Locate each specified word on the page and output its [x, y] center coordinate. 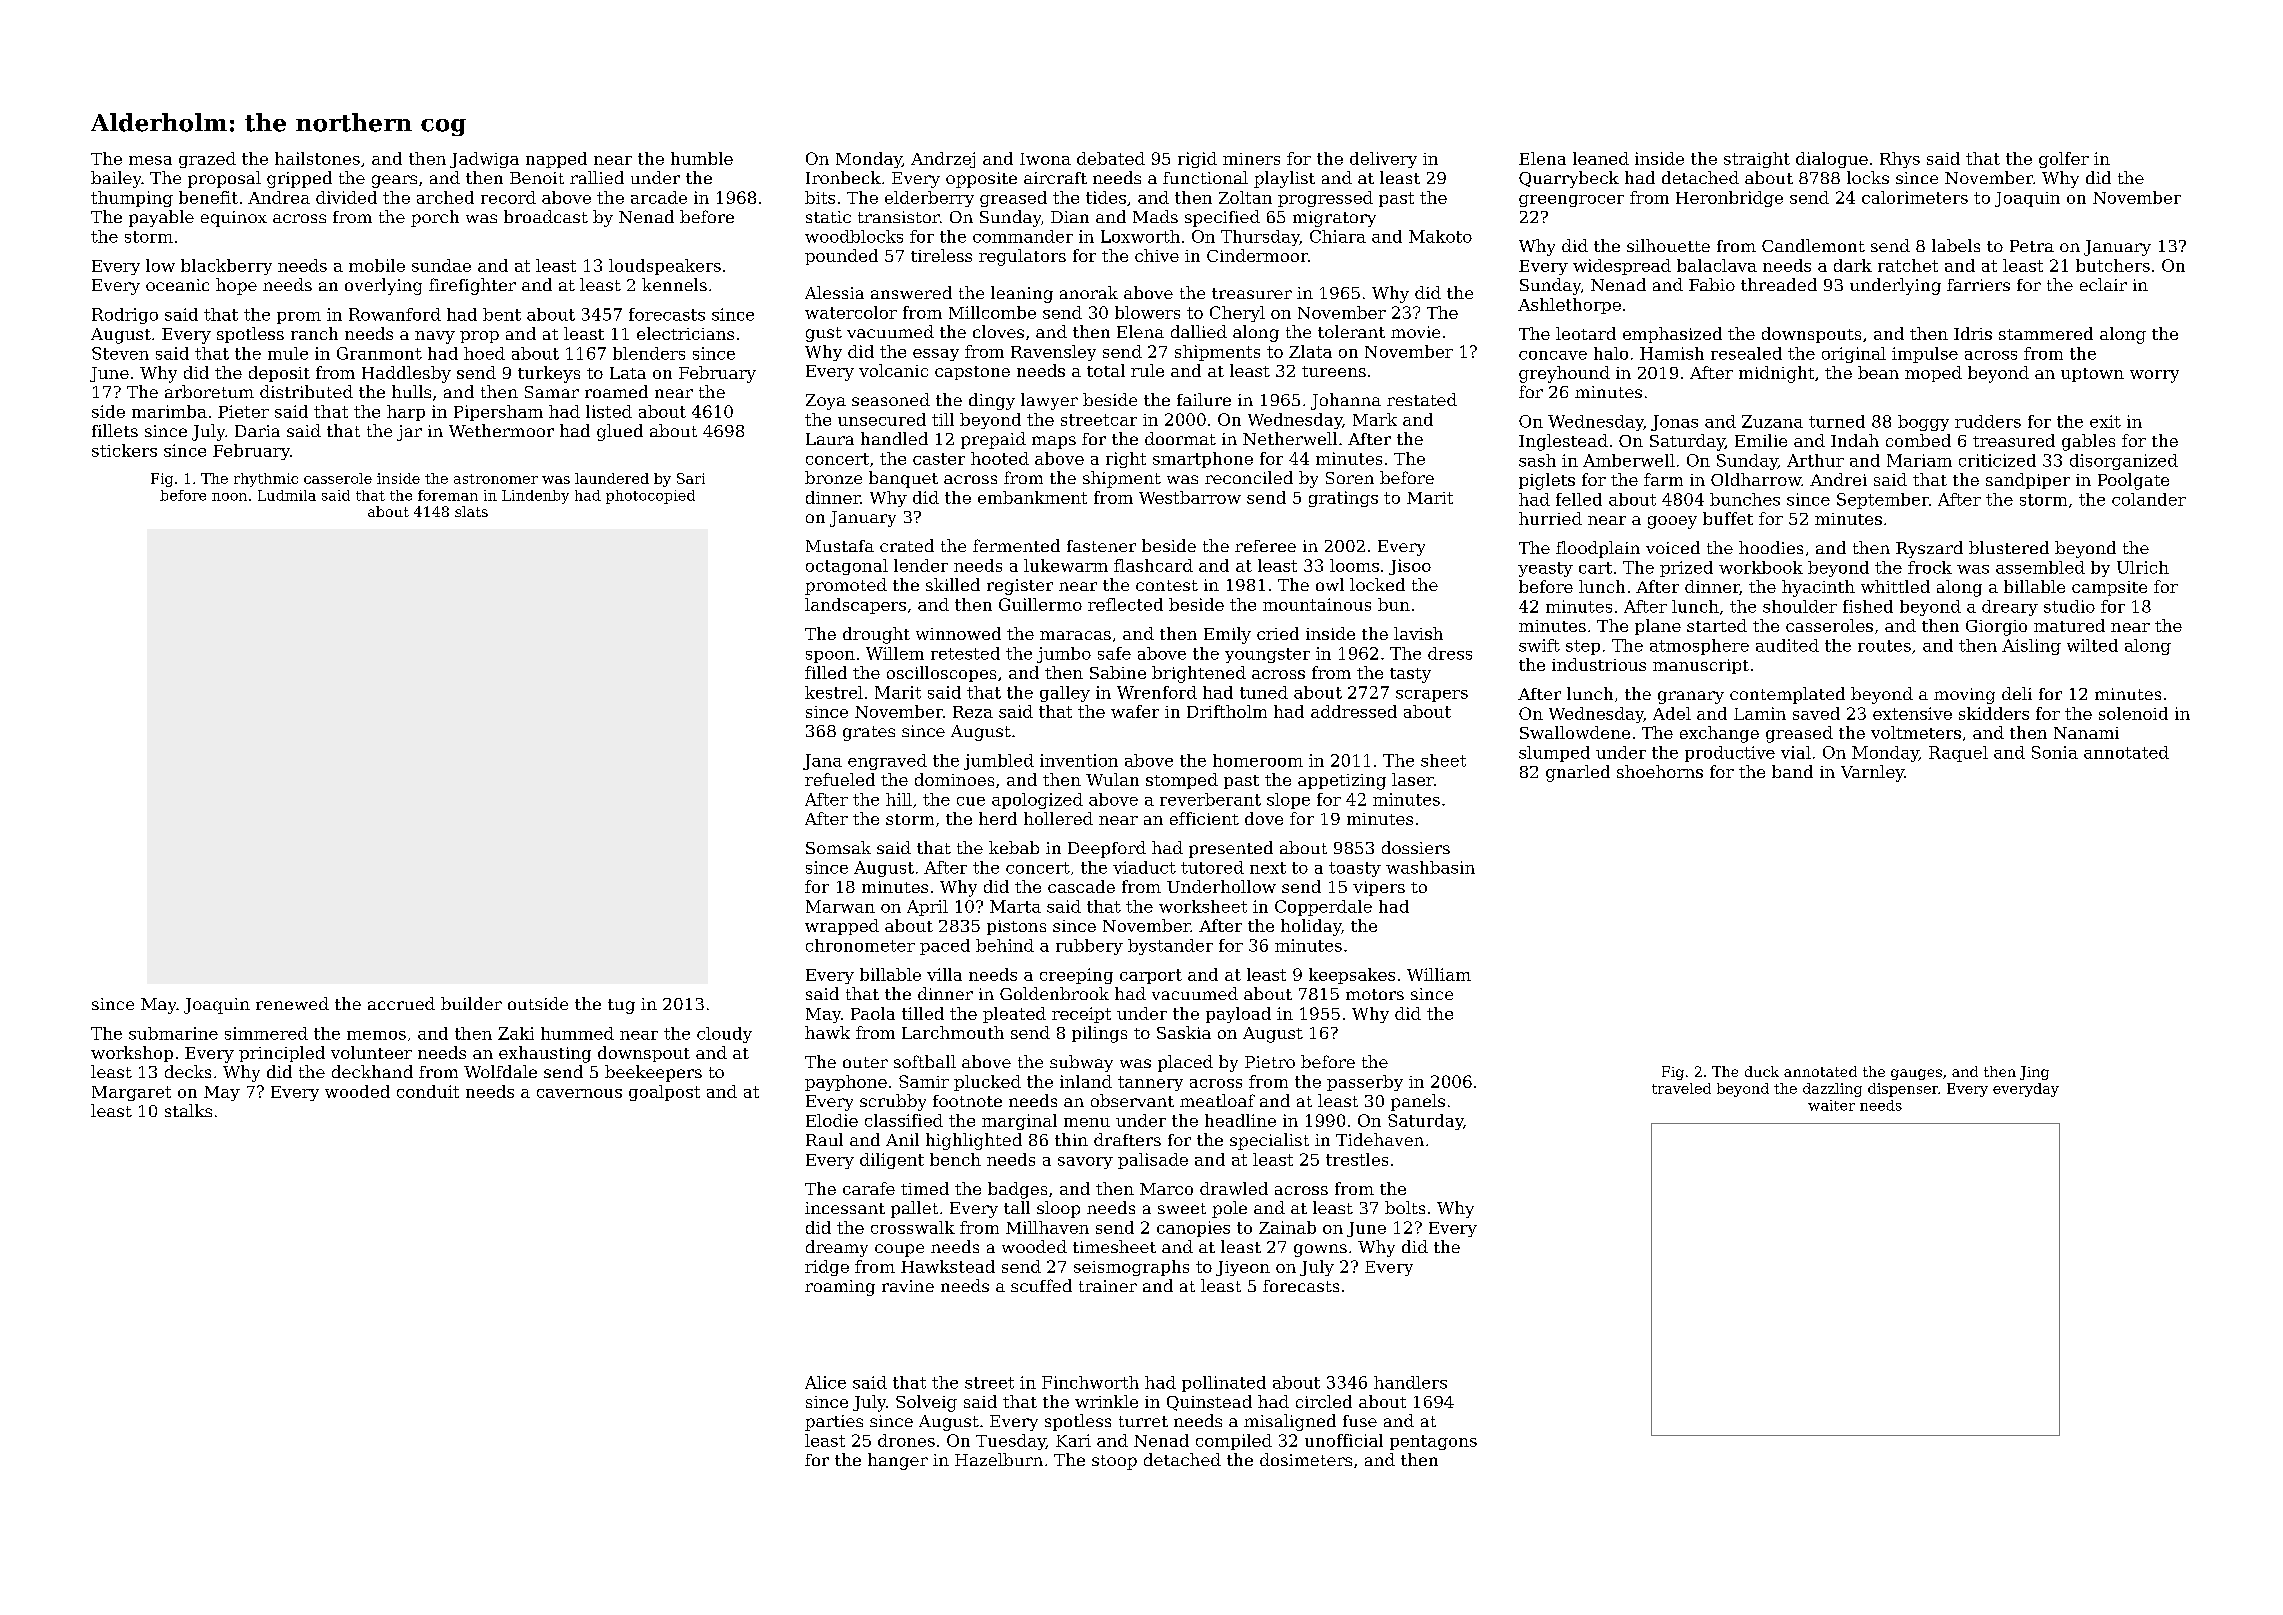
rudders [1988, 421]
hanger [898, 1461]
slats [471, 511]
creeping [1076, 976]
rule [1147, 370]
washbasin [1430, 867]
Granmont [379, 353]
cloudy [724, 1035]
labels [1956, 245]
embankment [1032, 497]
